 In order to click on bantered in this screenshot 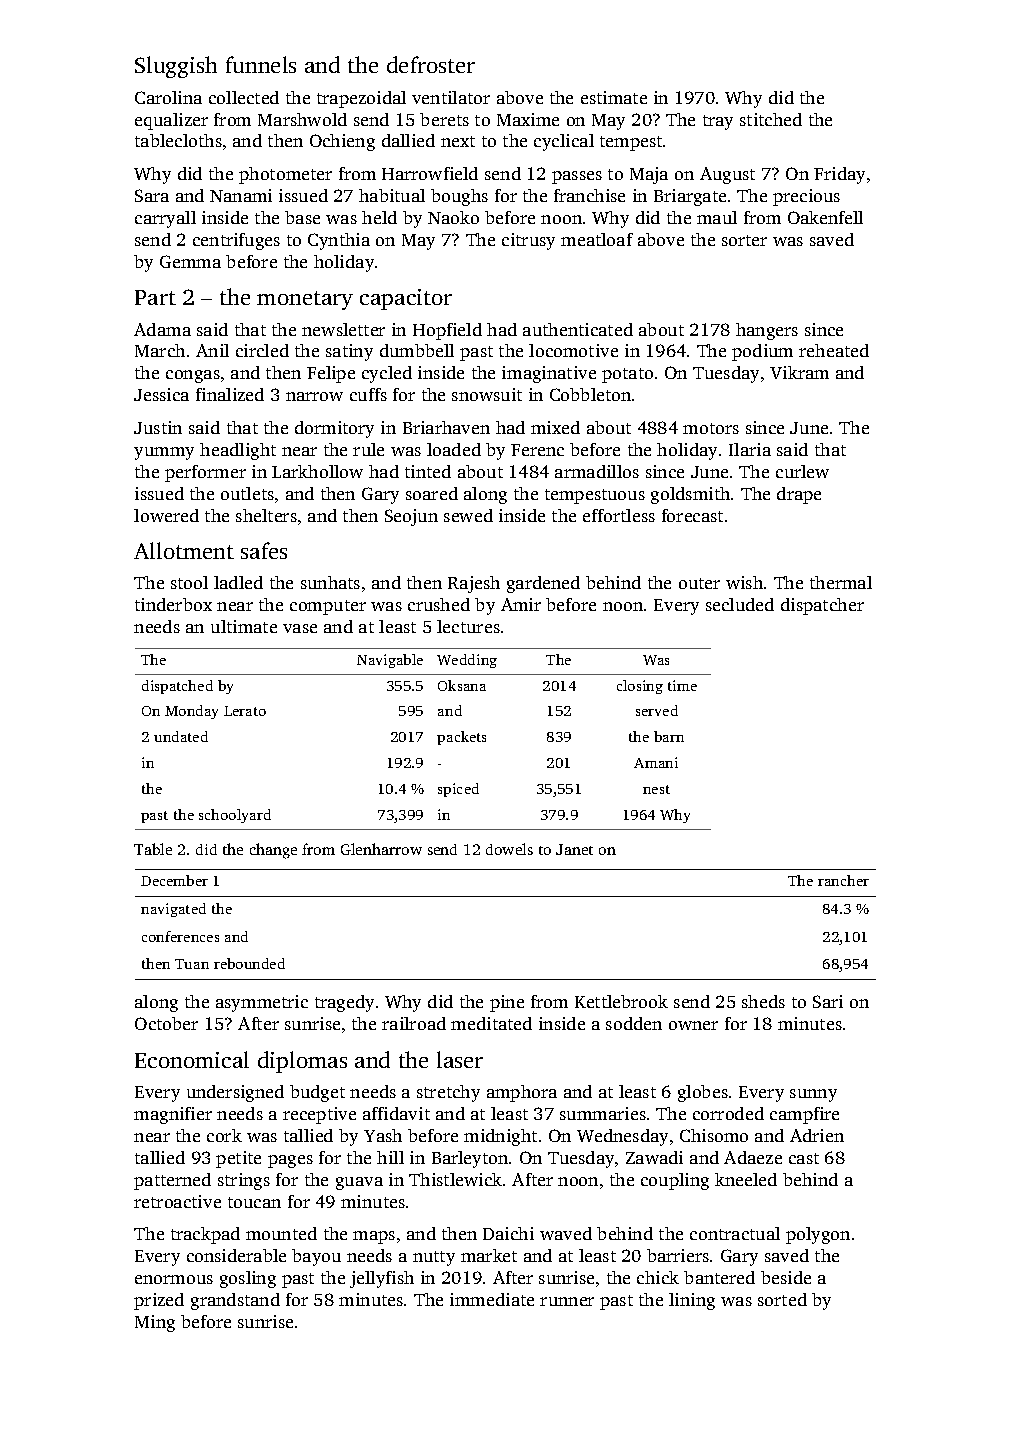, I will do `click(719, 1277)`.
